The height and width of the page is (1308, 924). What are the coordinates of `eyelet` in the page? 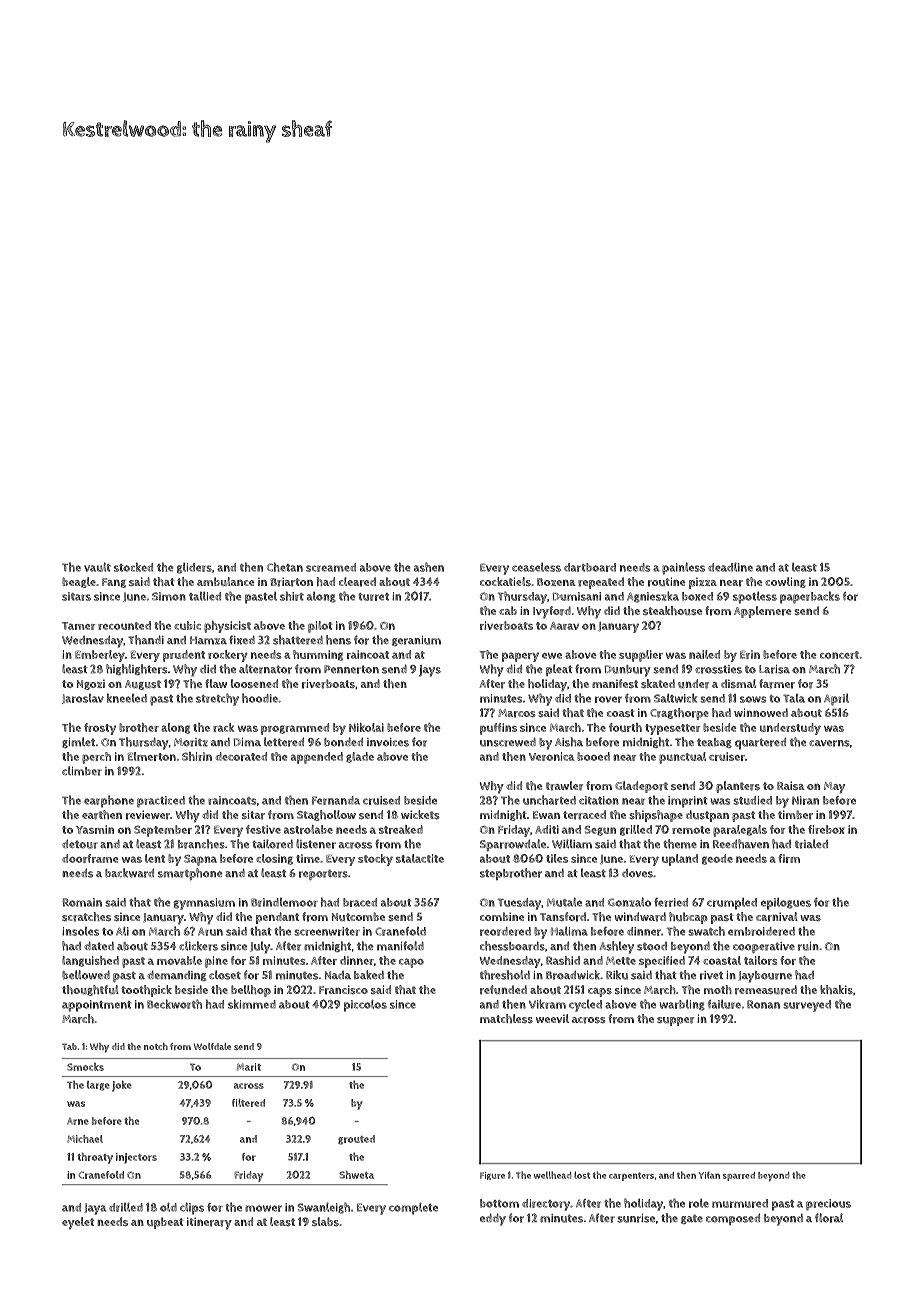 It's located at (78, 1223).
